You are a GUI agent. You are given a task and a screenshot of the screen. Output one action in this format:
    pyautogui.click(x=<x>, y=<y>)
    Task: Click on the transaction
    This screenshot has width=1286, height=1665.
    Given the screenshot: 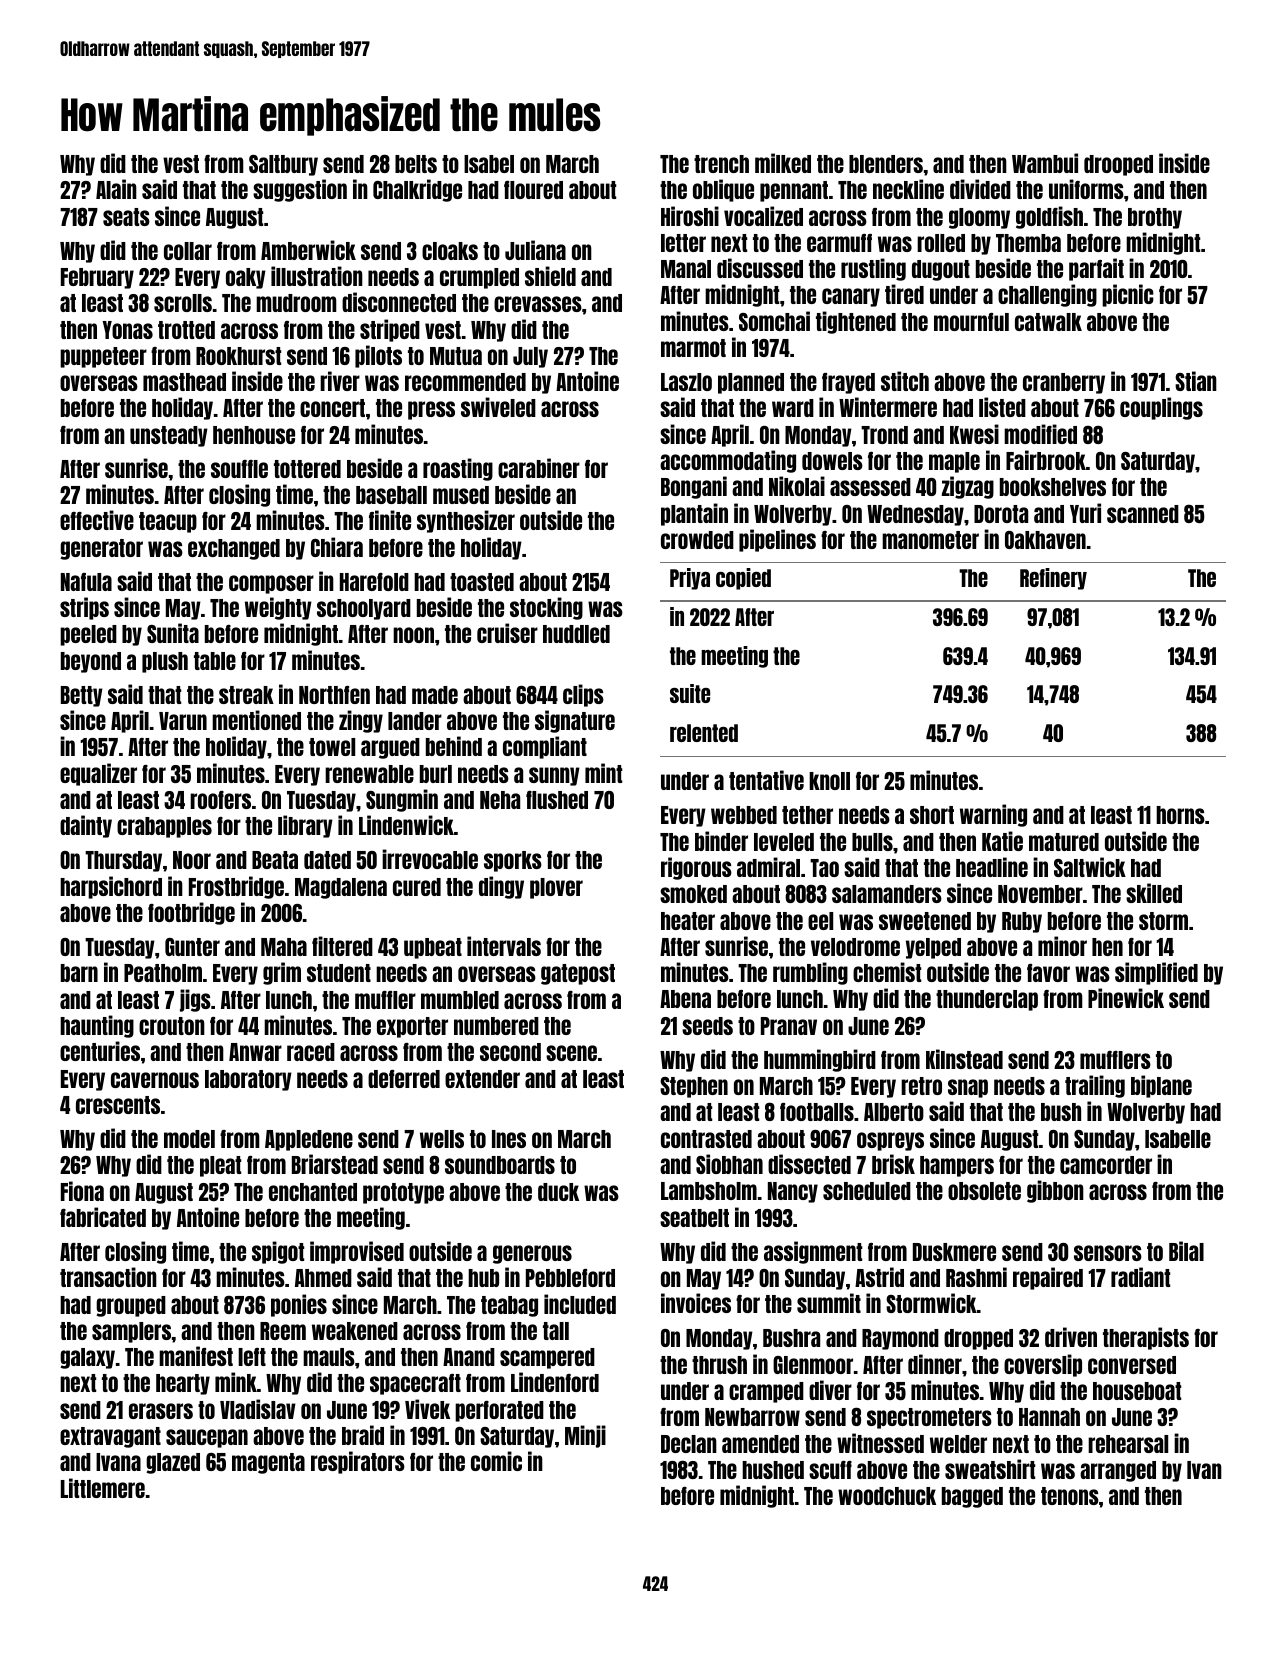 What is the action you would take?
    pyautogui.click(x=108, y=1277)
